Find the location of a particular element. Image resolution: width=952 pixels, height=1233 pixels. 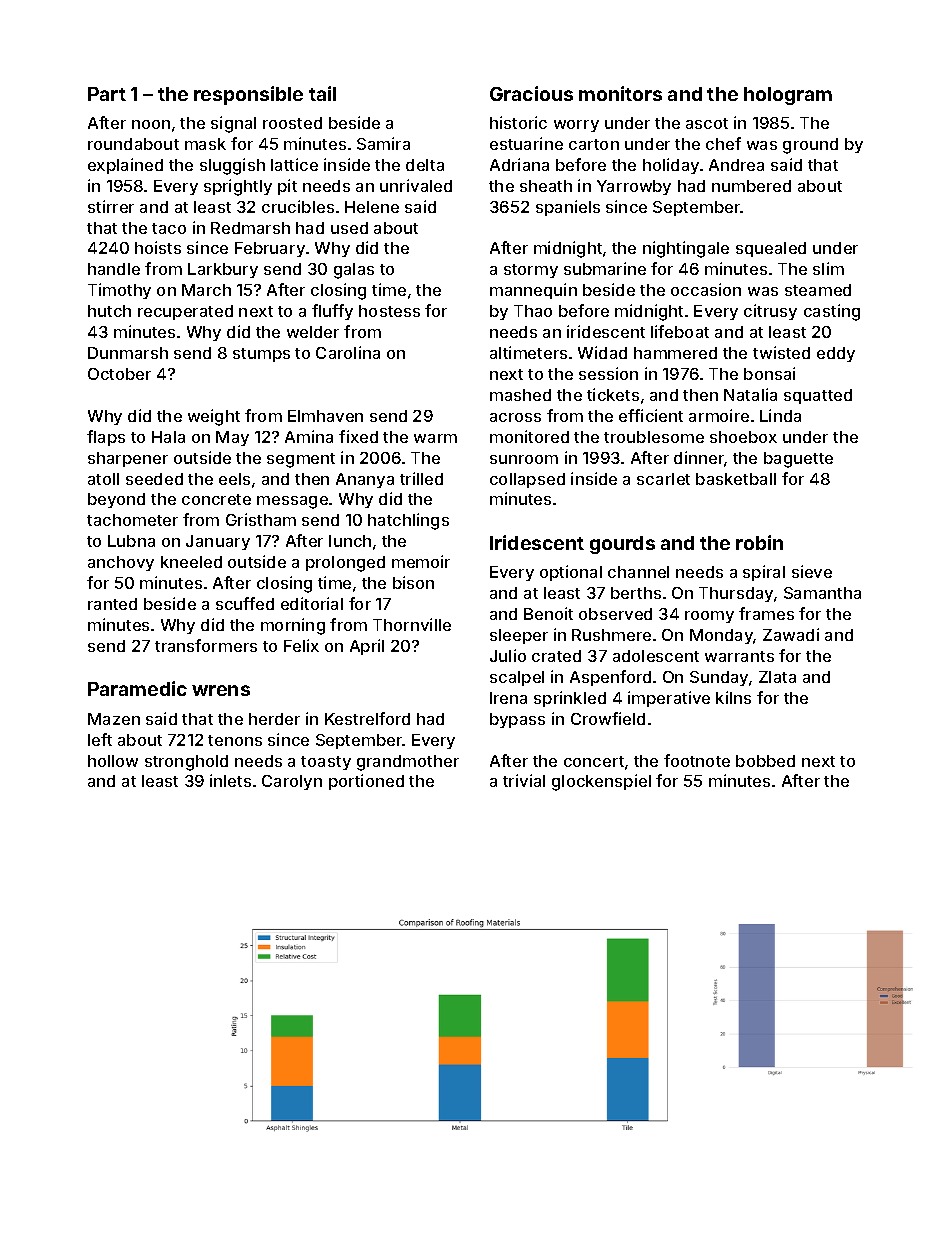

nightingale is located at coordinates (686, 249).
